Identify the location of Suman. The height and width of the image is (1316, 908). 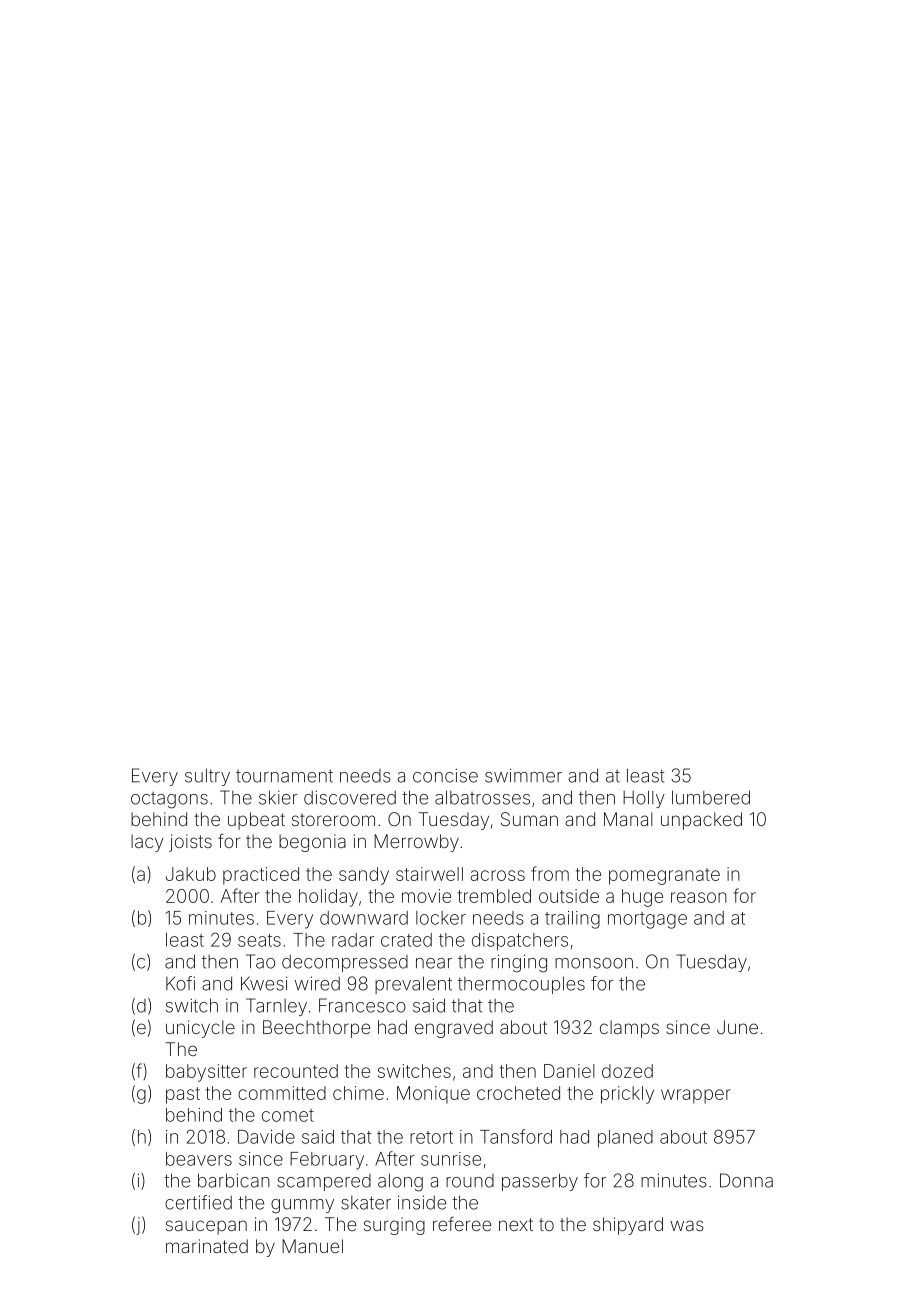
(529, 819).
